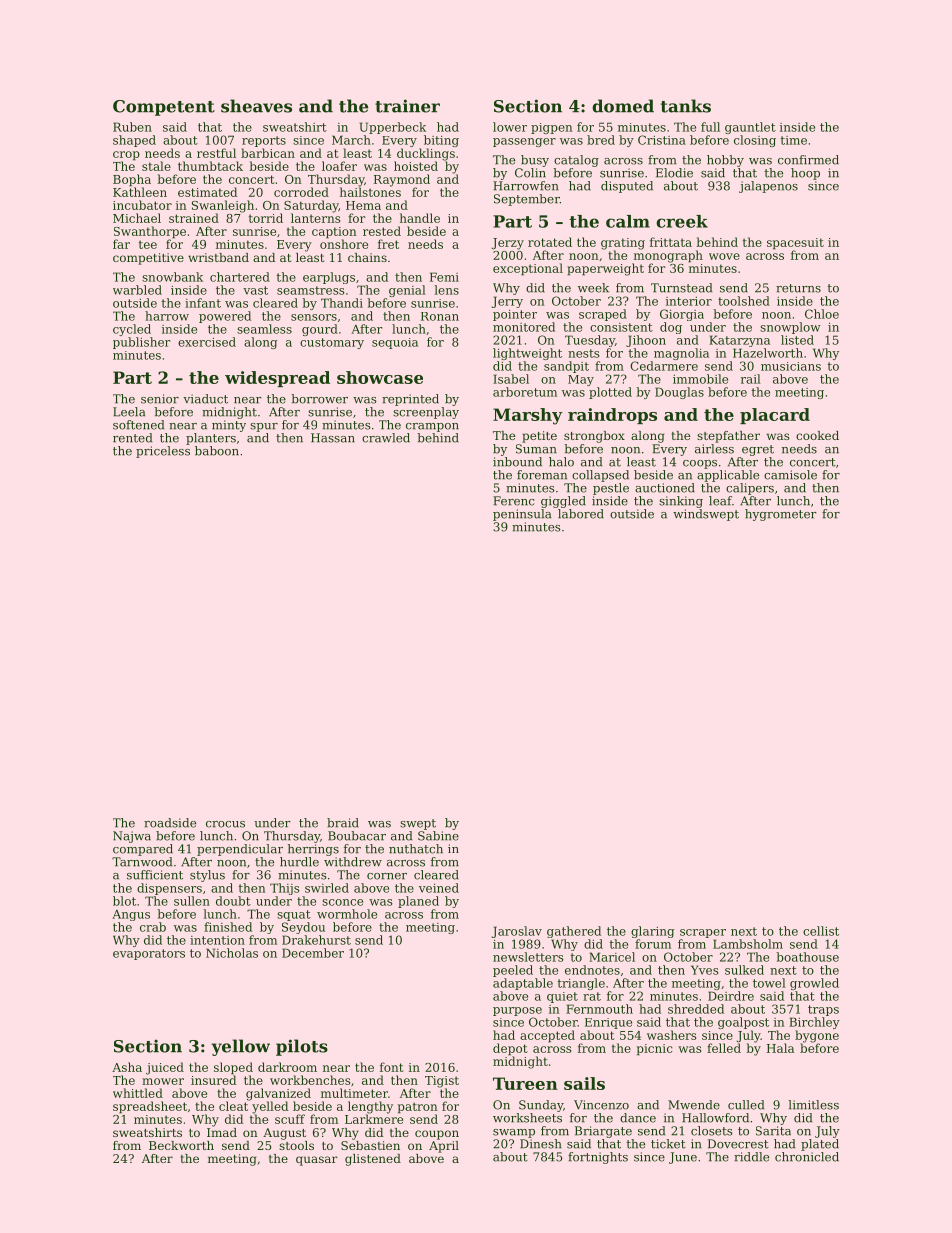 This screenshot has width=952, height=1233. What do you see at coordinates (205, 399) in the screenshot?
I see `viaduct` at bounding box center [205, 399].
